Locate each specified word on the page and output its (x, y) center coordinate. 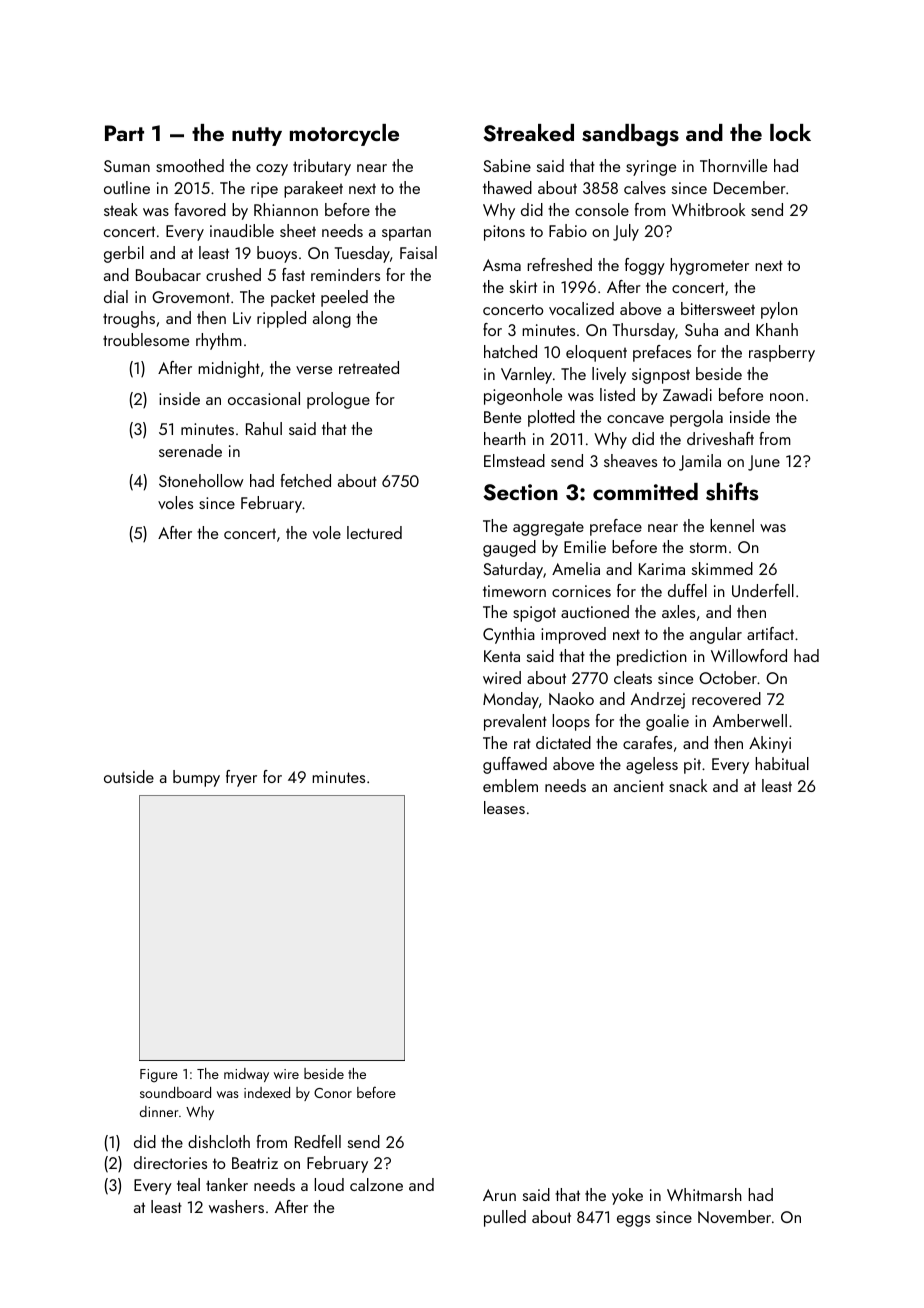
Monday (511, 700)
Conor (333, 1093)
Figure (159, 1076)
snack (688, 785)
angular (716, 635)
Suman (127, 166)
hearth (505, 438)
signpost (661, 376)
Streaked (528, 133)
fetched (306, 480)
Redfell (318, 1141)
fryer (241, 778)
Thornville (733, 165)
